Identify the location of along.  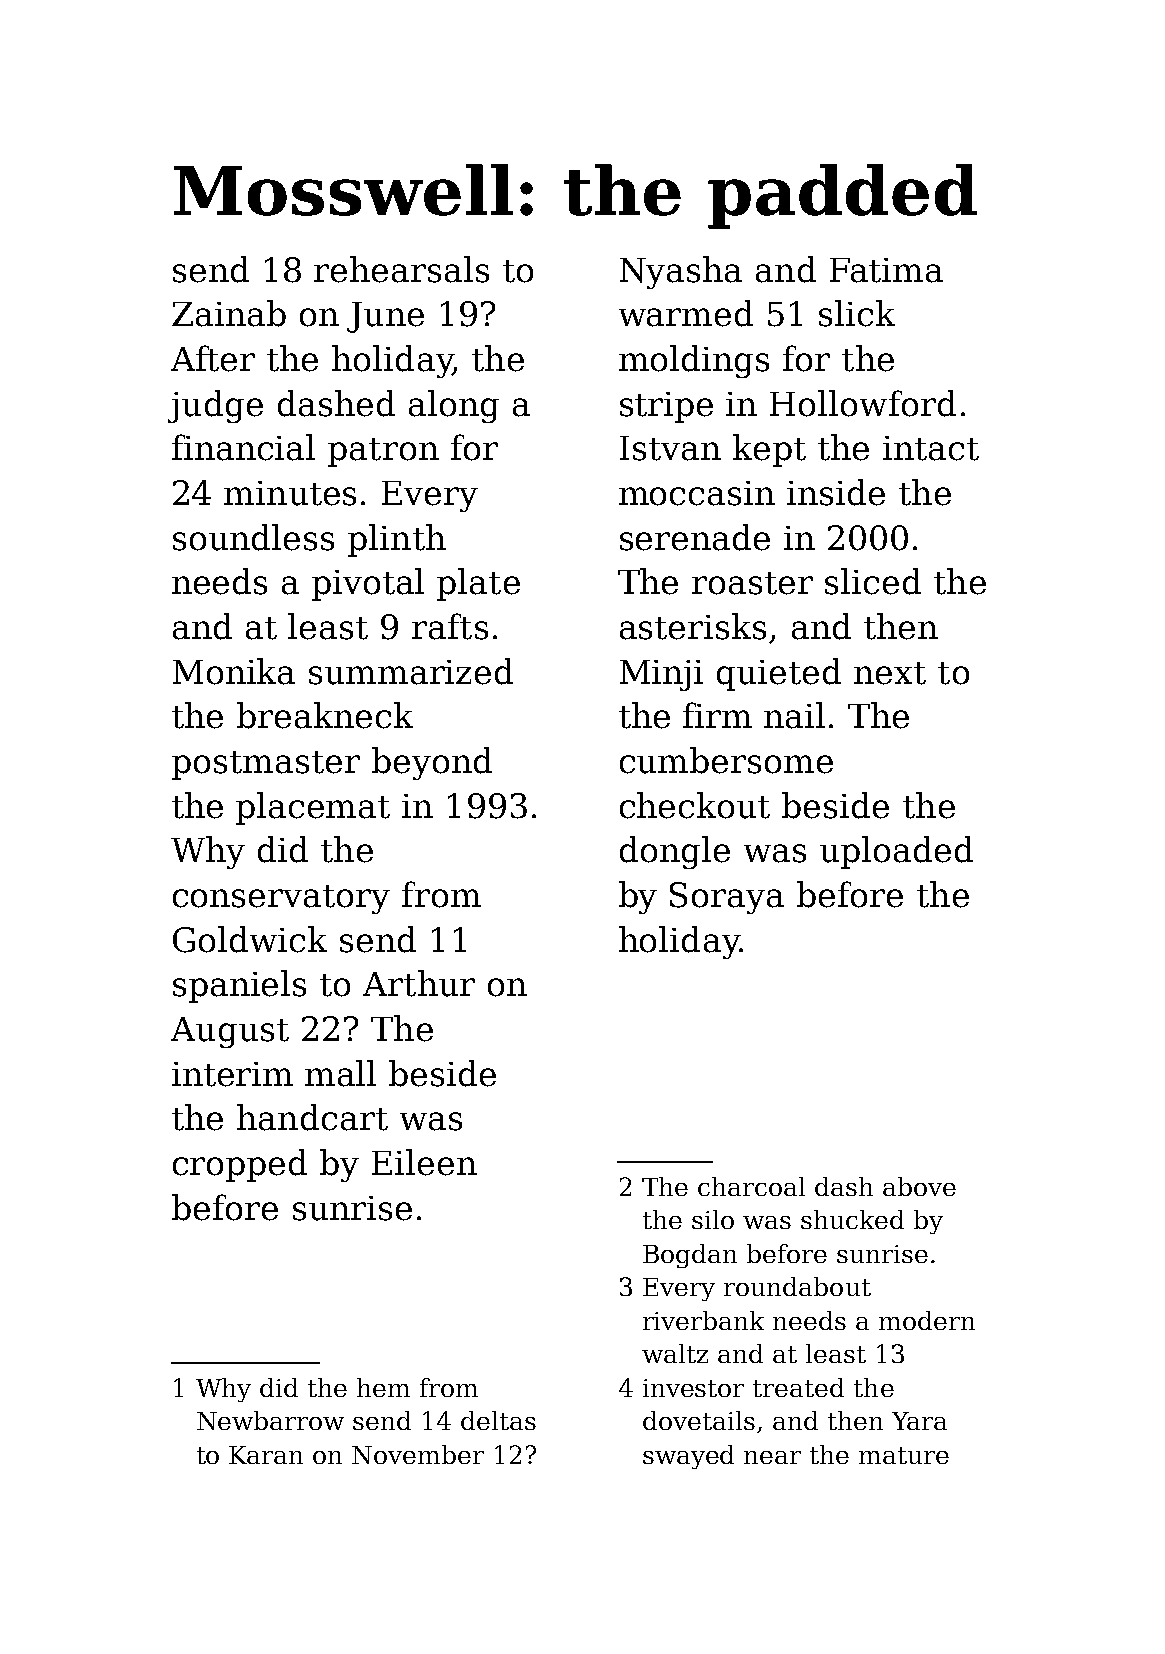
(454, 406).
